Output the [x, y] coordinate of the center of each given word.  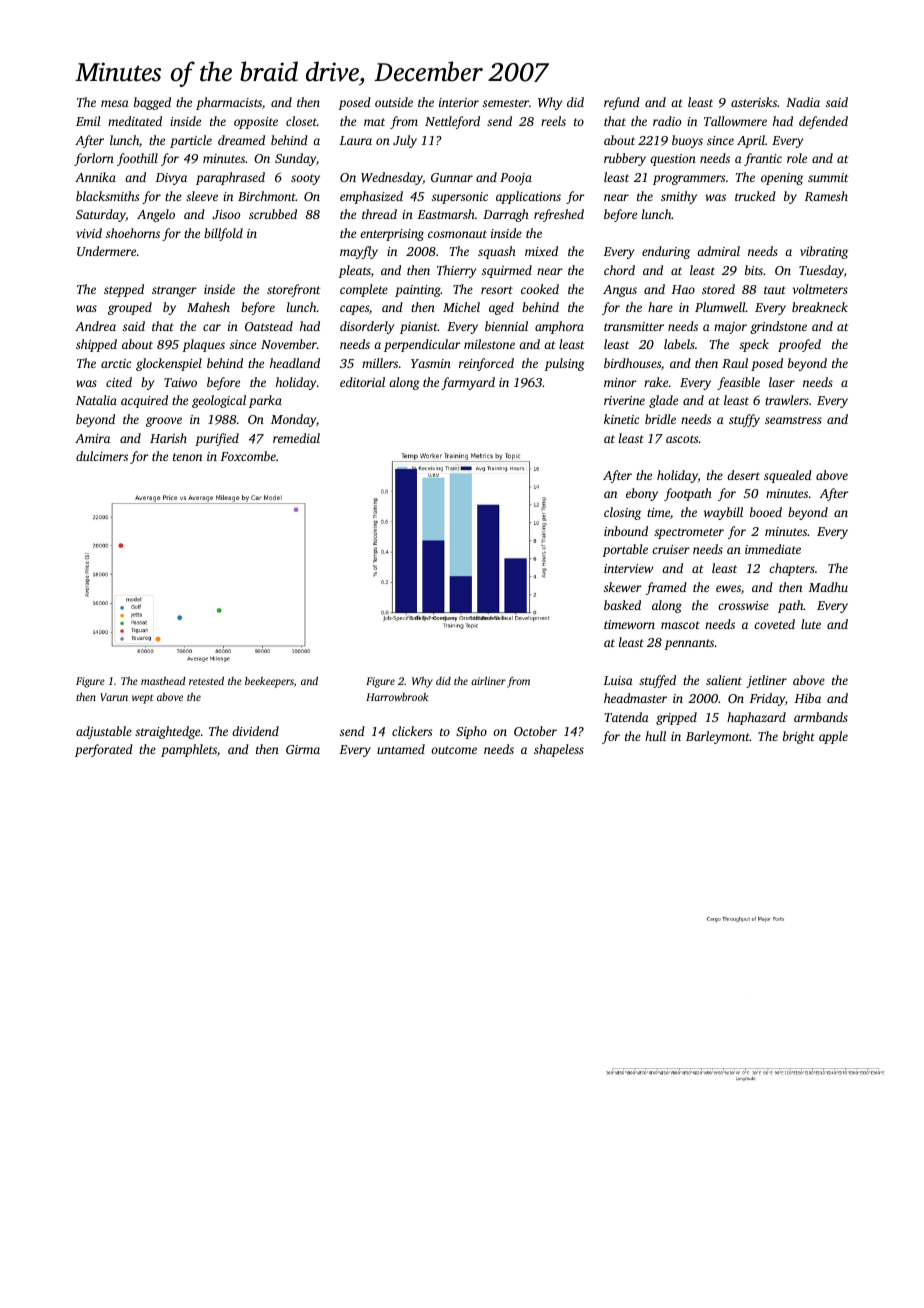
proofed [799, 345]
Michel [461, 307]
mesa [115, 103]
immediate [773, 549]
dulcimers [102, 456]
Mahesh [208, 307]
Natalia [96, 400]
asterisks [754, 102]
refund [622, 103]
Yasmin [431, 363]
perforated [104, 750]
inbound [626, 531]
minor [620, 382]
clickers [412, 731]
